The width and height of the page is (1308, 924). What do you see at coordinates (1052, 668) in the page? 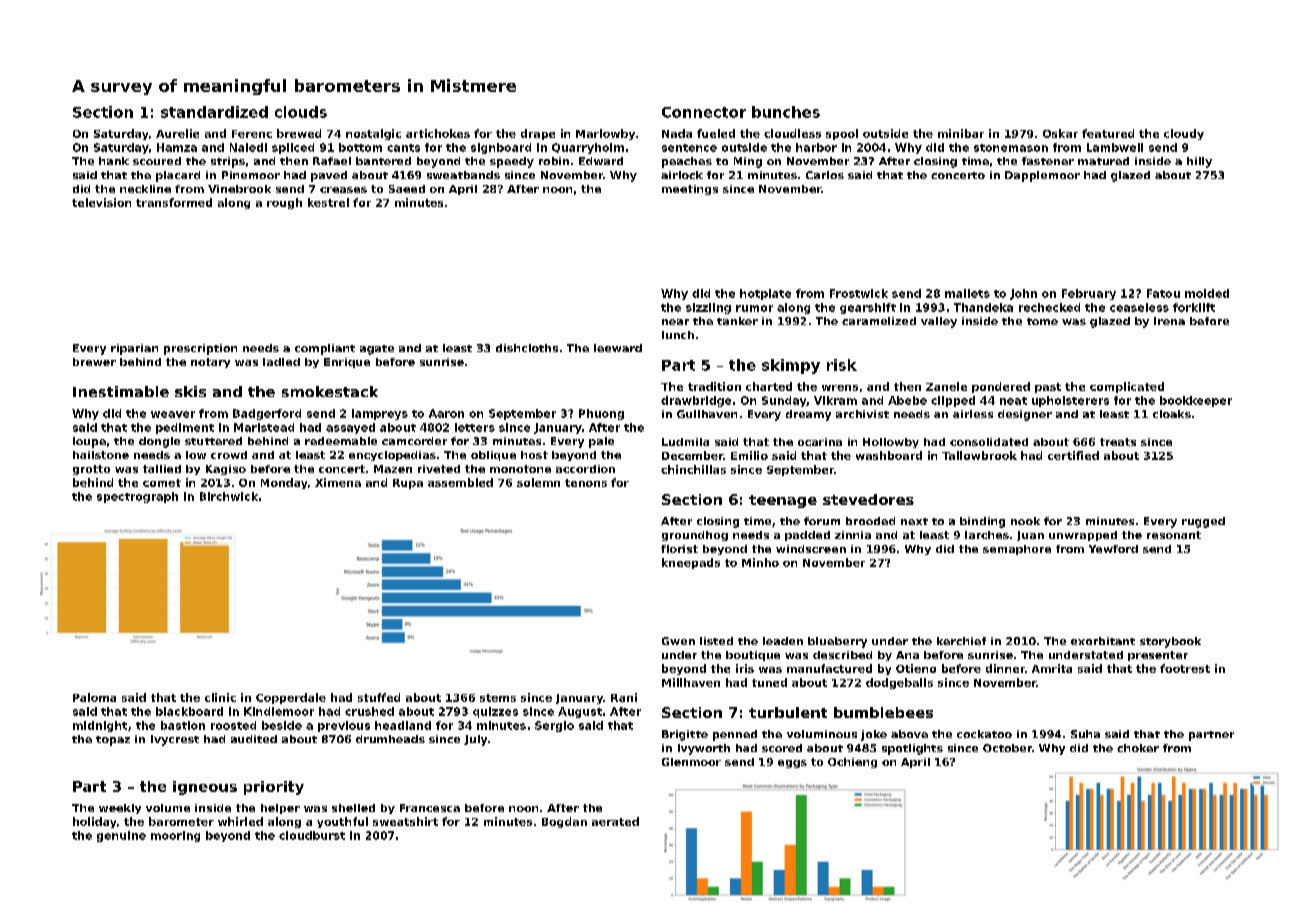
I see `Amrita` at bounding box center [1052, 668].
